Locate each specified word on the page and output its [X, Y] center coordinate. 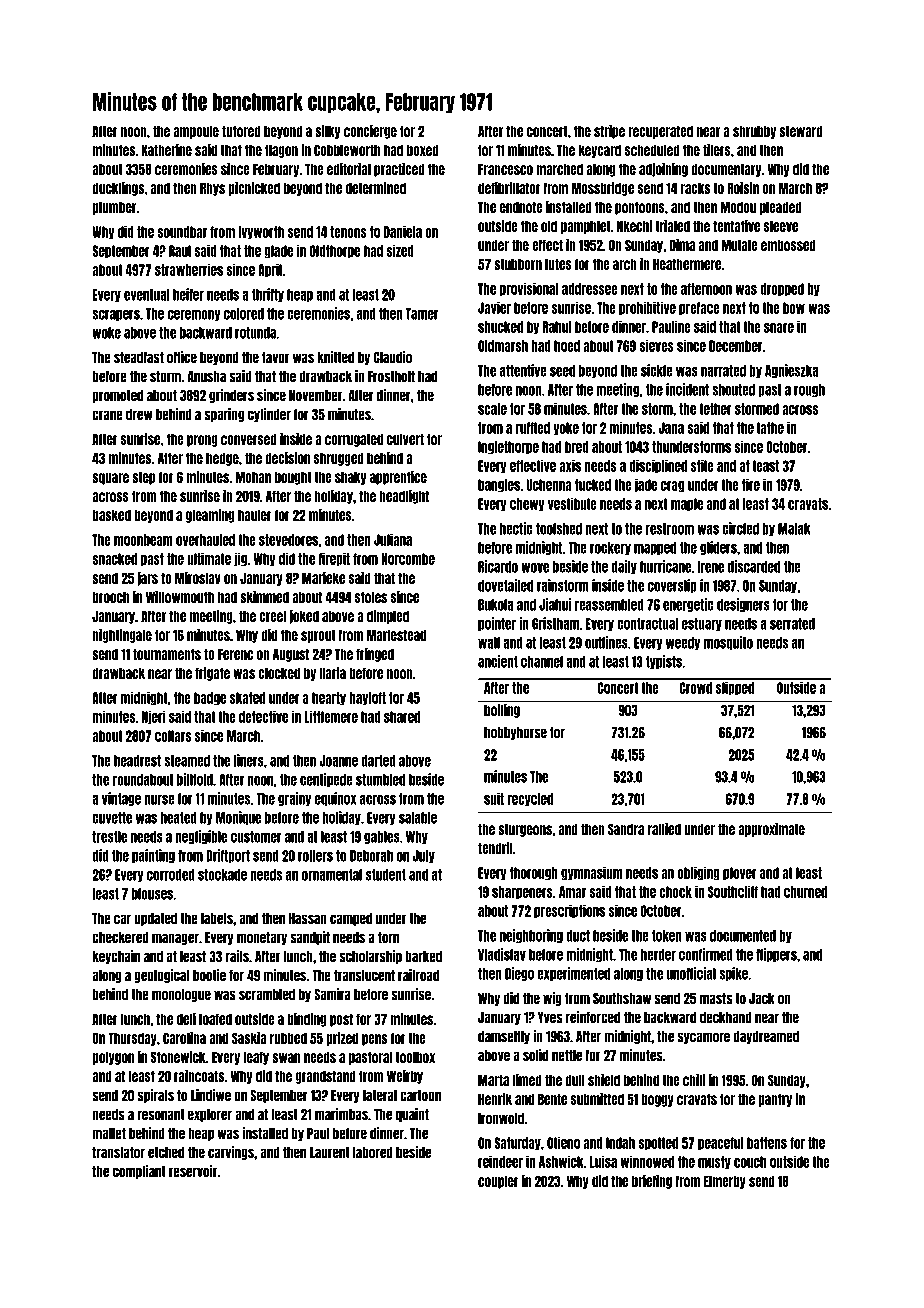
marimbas [341, 1114]
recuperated [660, 132]
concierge [370, 132]
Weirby [405, 1077]
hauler [255, 515]
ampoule [196, 132]
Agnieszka [791, 371]
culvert [405, 439]
